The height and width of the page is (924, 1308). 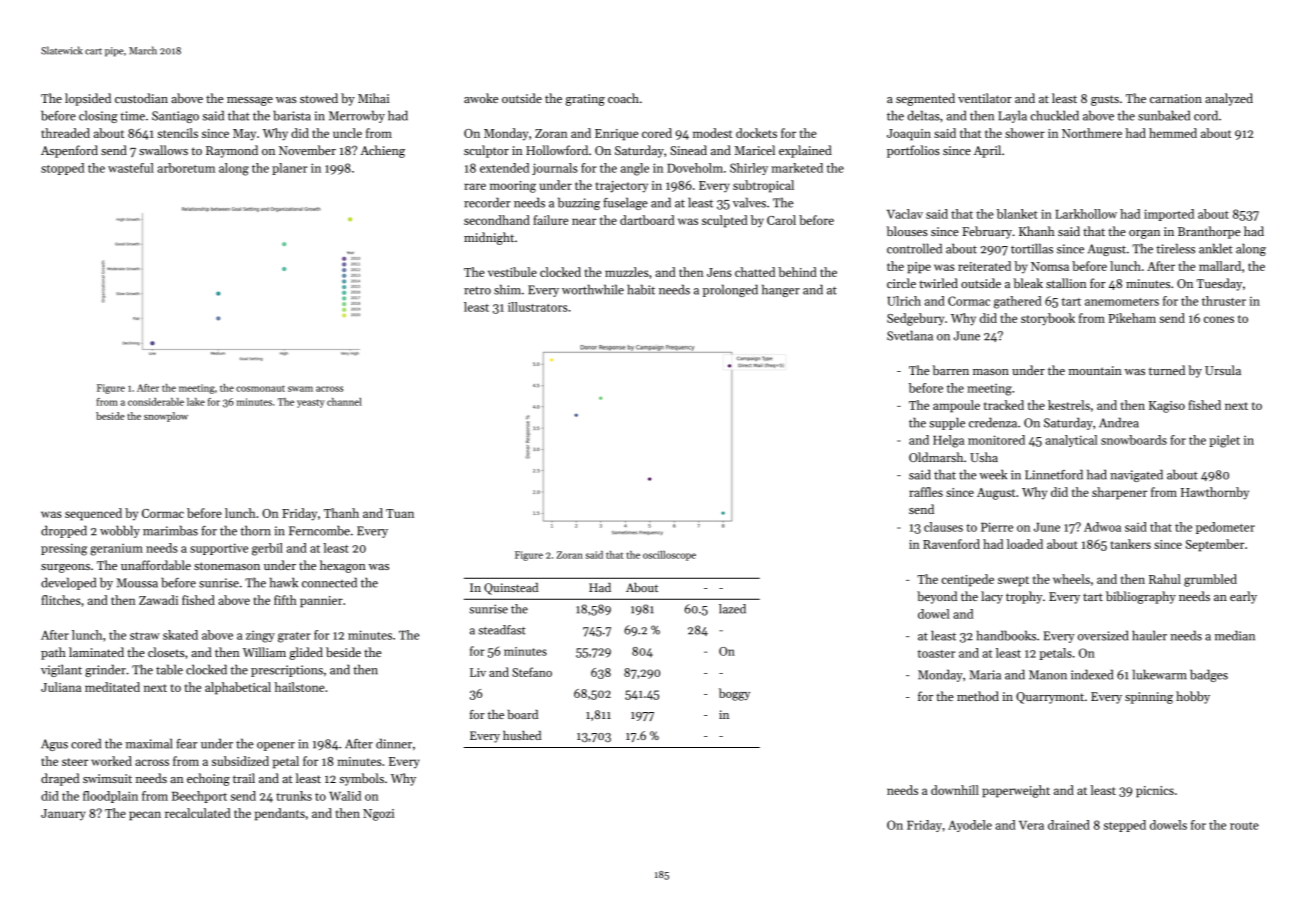 I want to click on floodplain, so click(x=110, y=797).
